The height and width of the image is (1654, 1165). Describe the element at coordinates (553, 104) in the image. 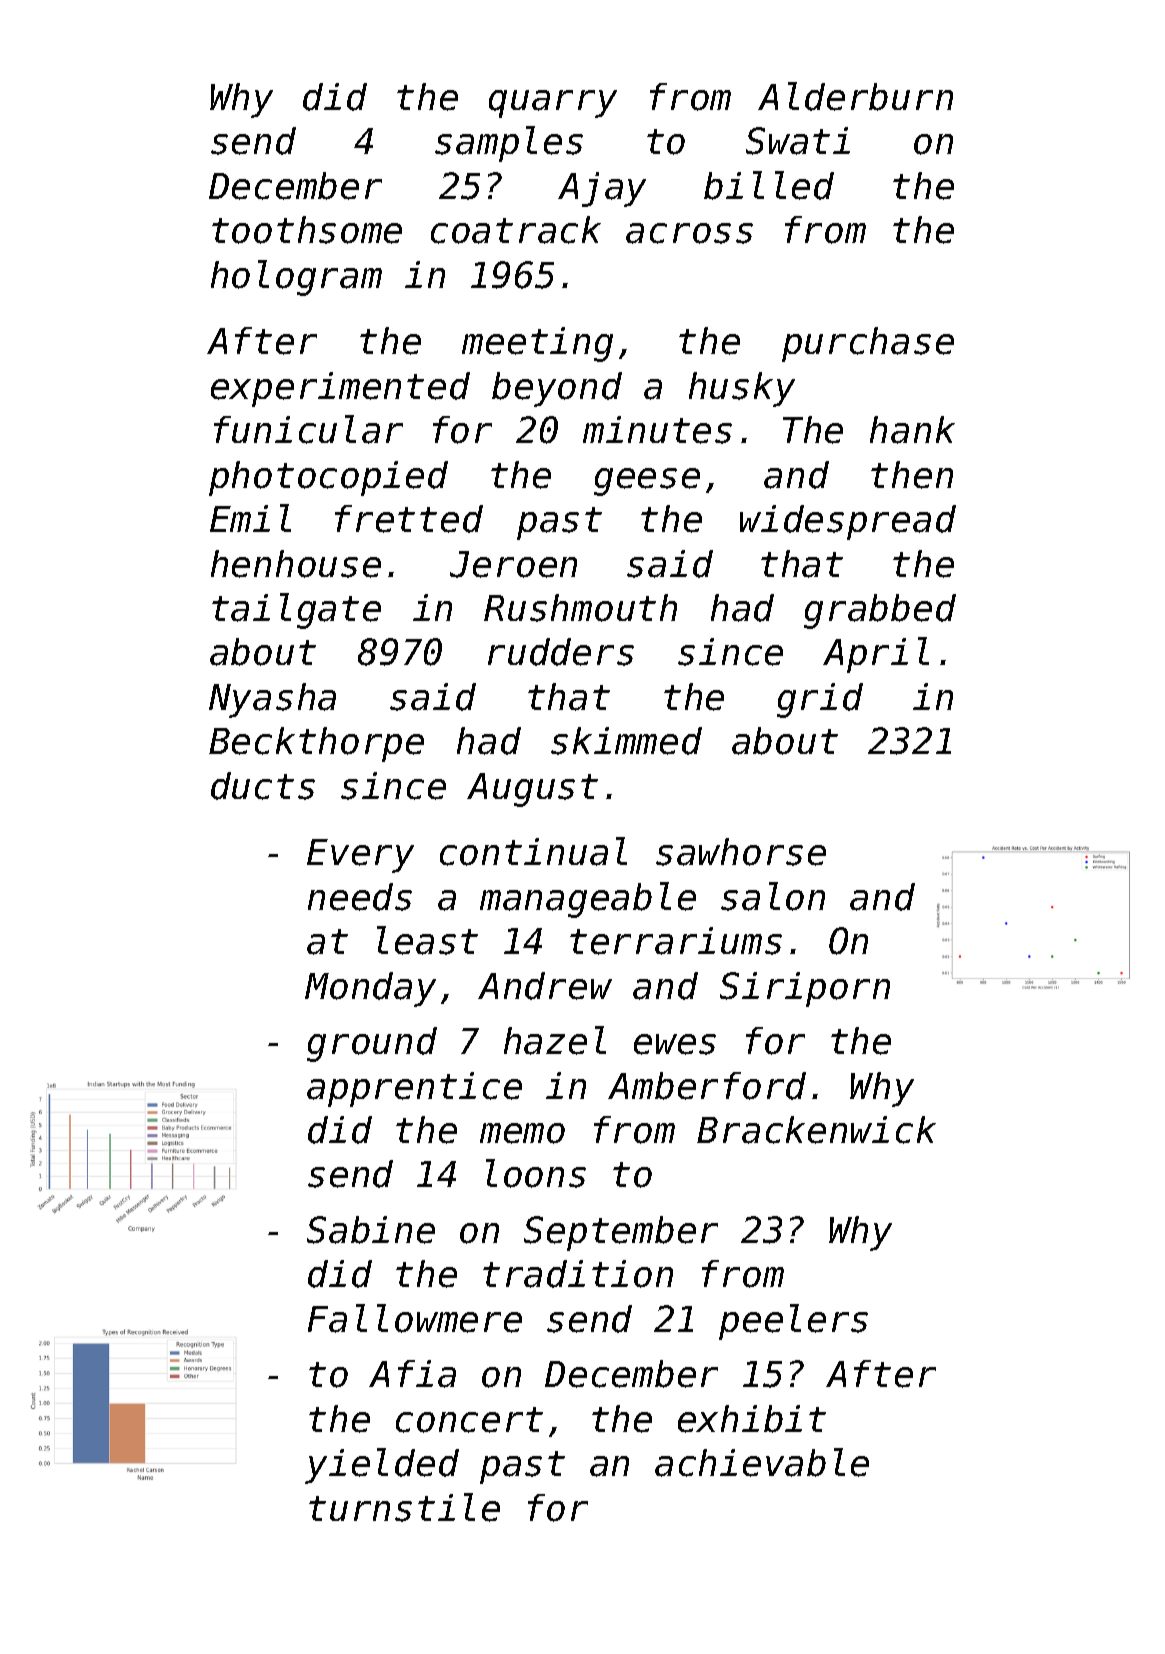

I see `quarry` at that location.
